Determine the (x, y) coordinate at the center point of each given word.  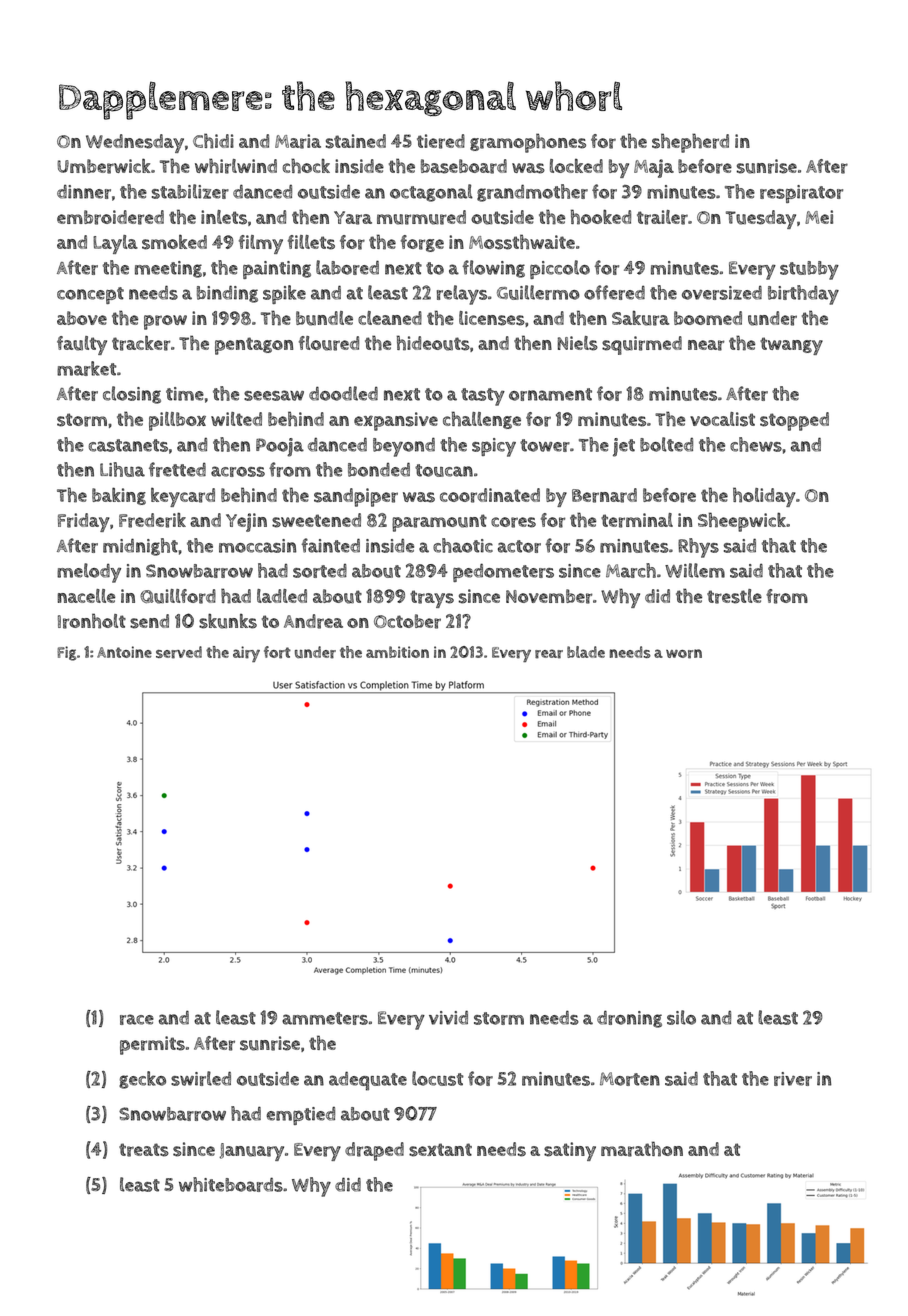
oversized (722, 292)
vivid (448, 1017)
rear (549, 654)
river (793, 1079)
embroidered (110, 217)
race (137, 1019)
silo (681, 1017)
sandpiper (356, 497)
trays (432, 599)
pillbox (177, 421)
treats (144, 1150)
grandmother (532, 193)
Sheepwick (742, 522)
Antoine (124, 652)
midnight (140, 547)
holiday (764, 497)
